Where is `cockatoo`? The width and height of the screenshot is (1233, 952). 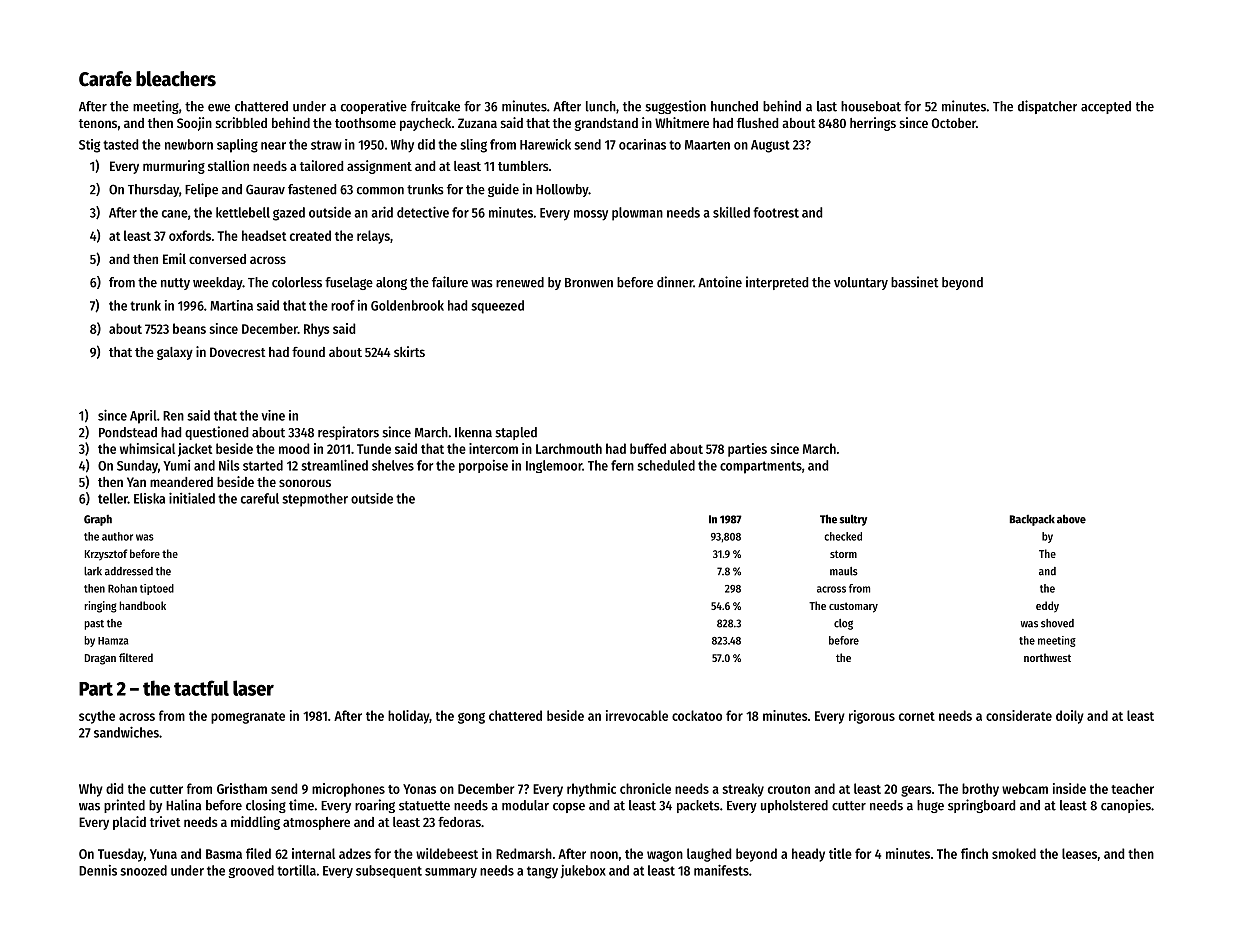
cockatoo is located at coordinates (697, 715).
